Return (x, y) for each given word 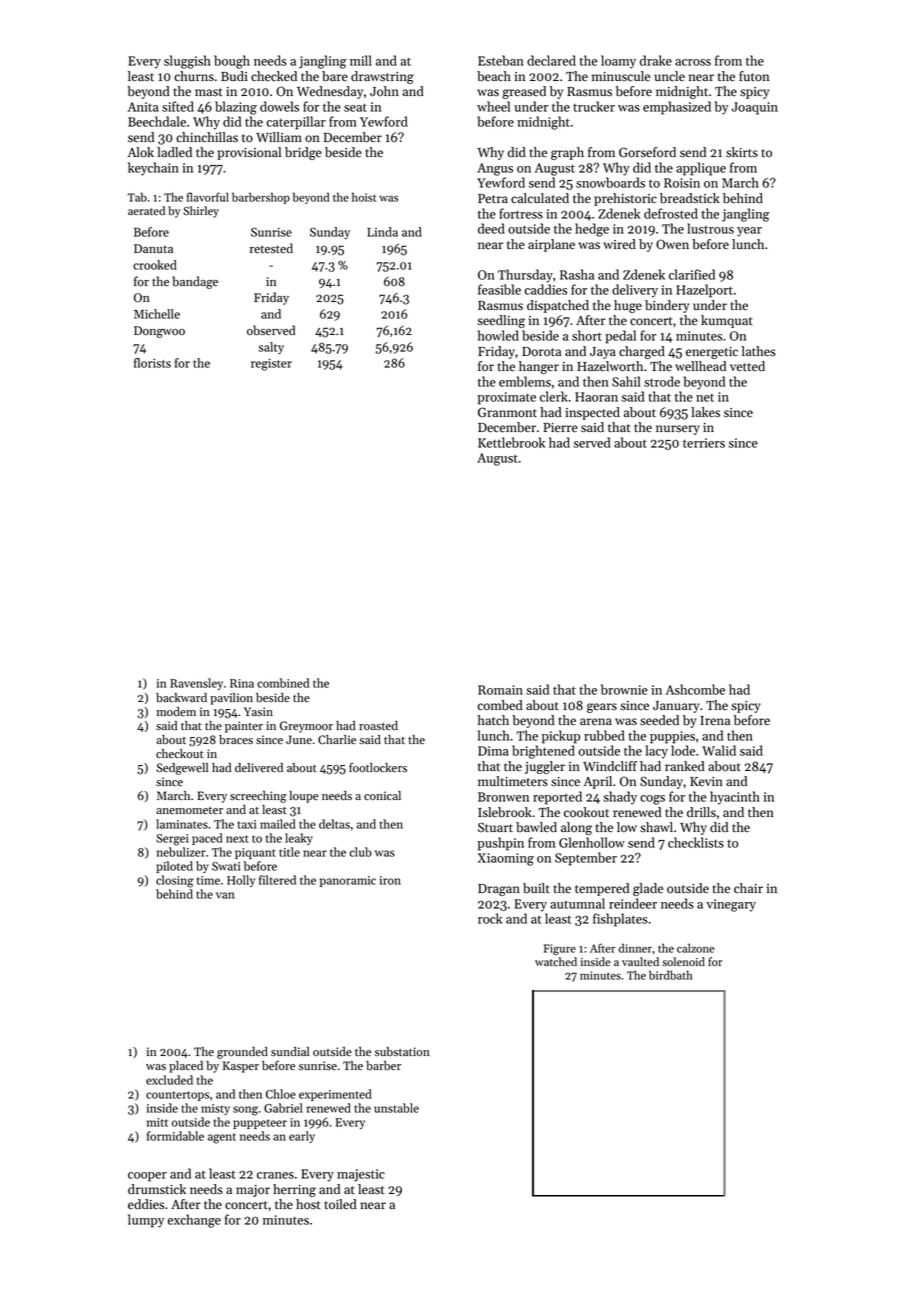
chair (748, 888)
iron (390, 880)
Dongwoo (159, 332)
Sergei (172, 840)
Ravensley (196, 684)
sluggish (187, 62)
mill (361, 60)
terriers (704, 443)
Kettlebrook (511, 442)
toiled (340, 1204)
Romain (500, 690)
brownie (624, 689)
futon (754, 76)
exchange (194, 1221)
